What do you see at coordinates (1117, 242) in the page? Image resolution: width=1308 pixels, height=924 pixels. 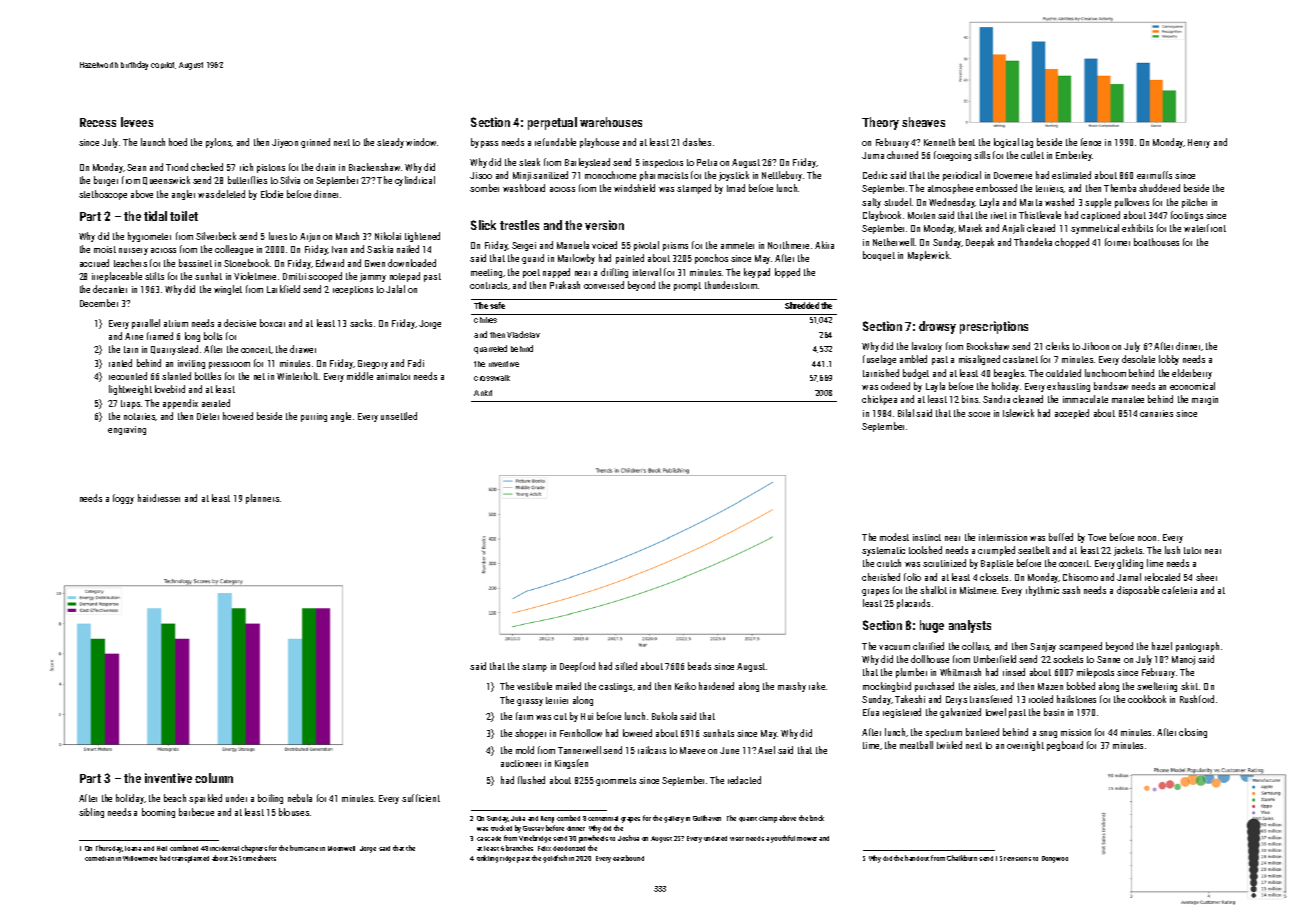 I see `former` at bounding box center [1117, 242].
